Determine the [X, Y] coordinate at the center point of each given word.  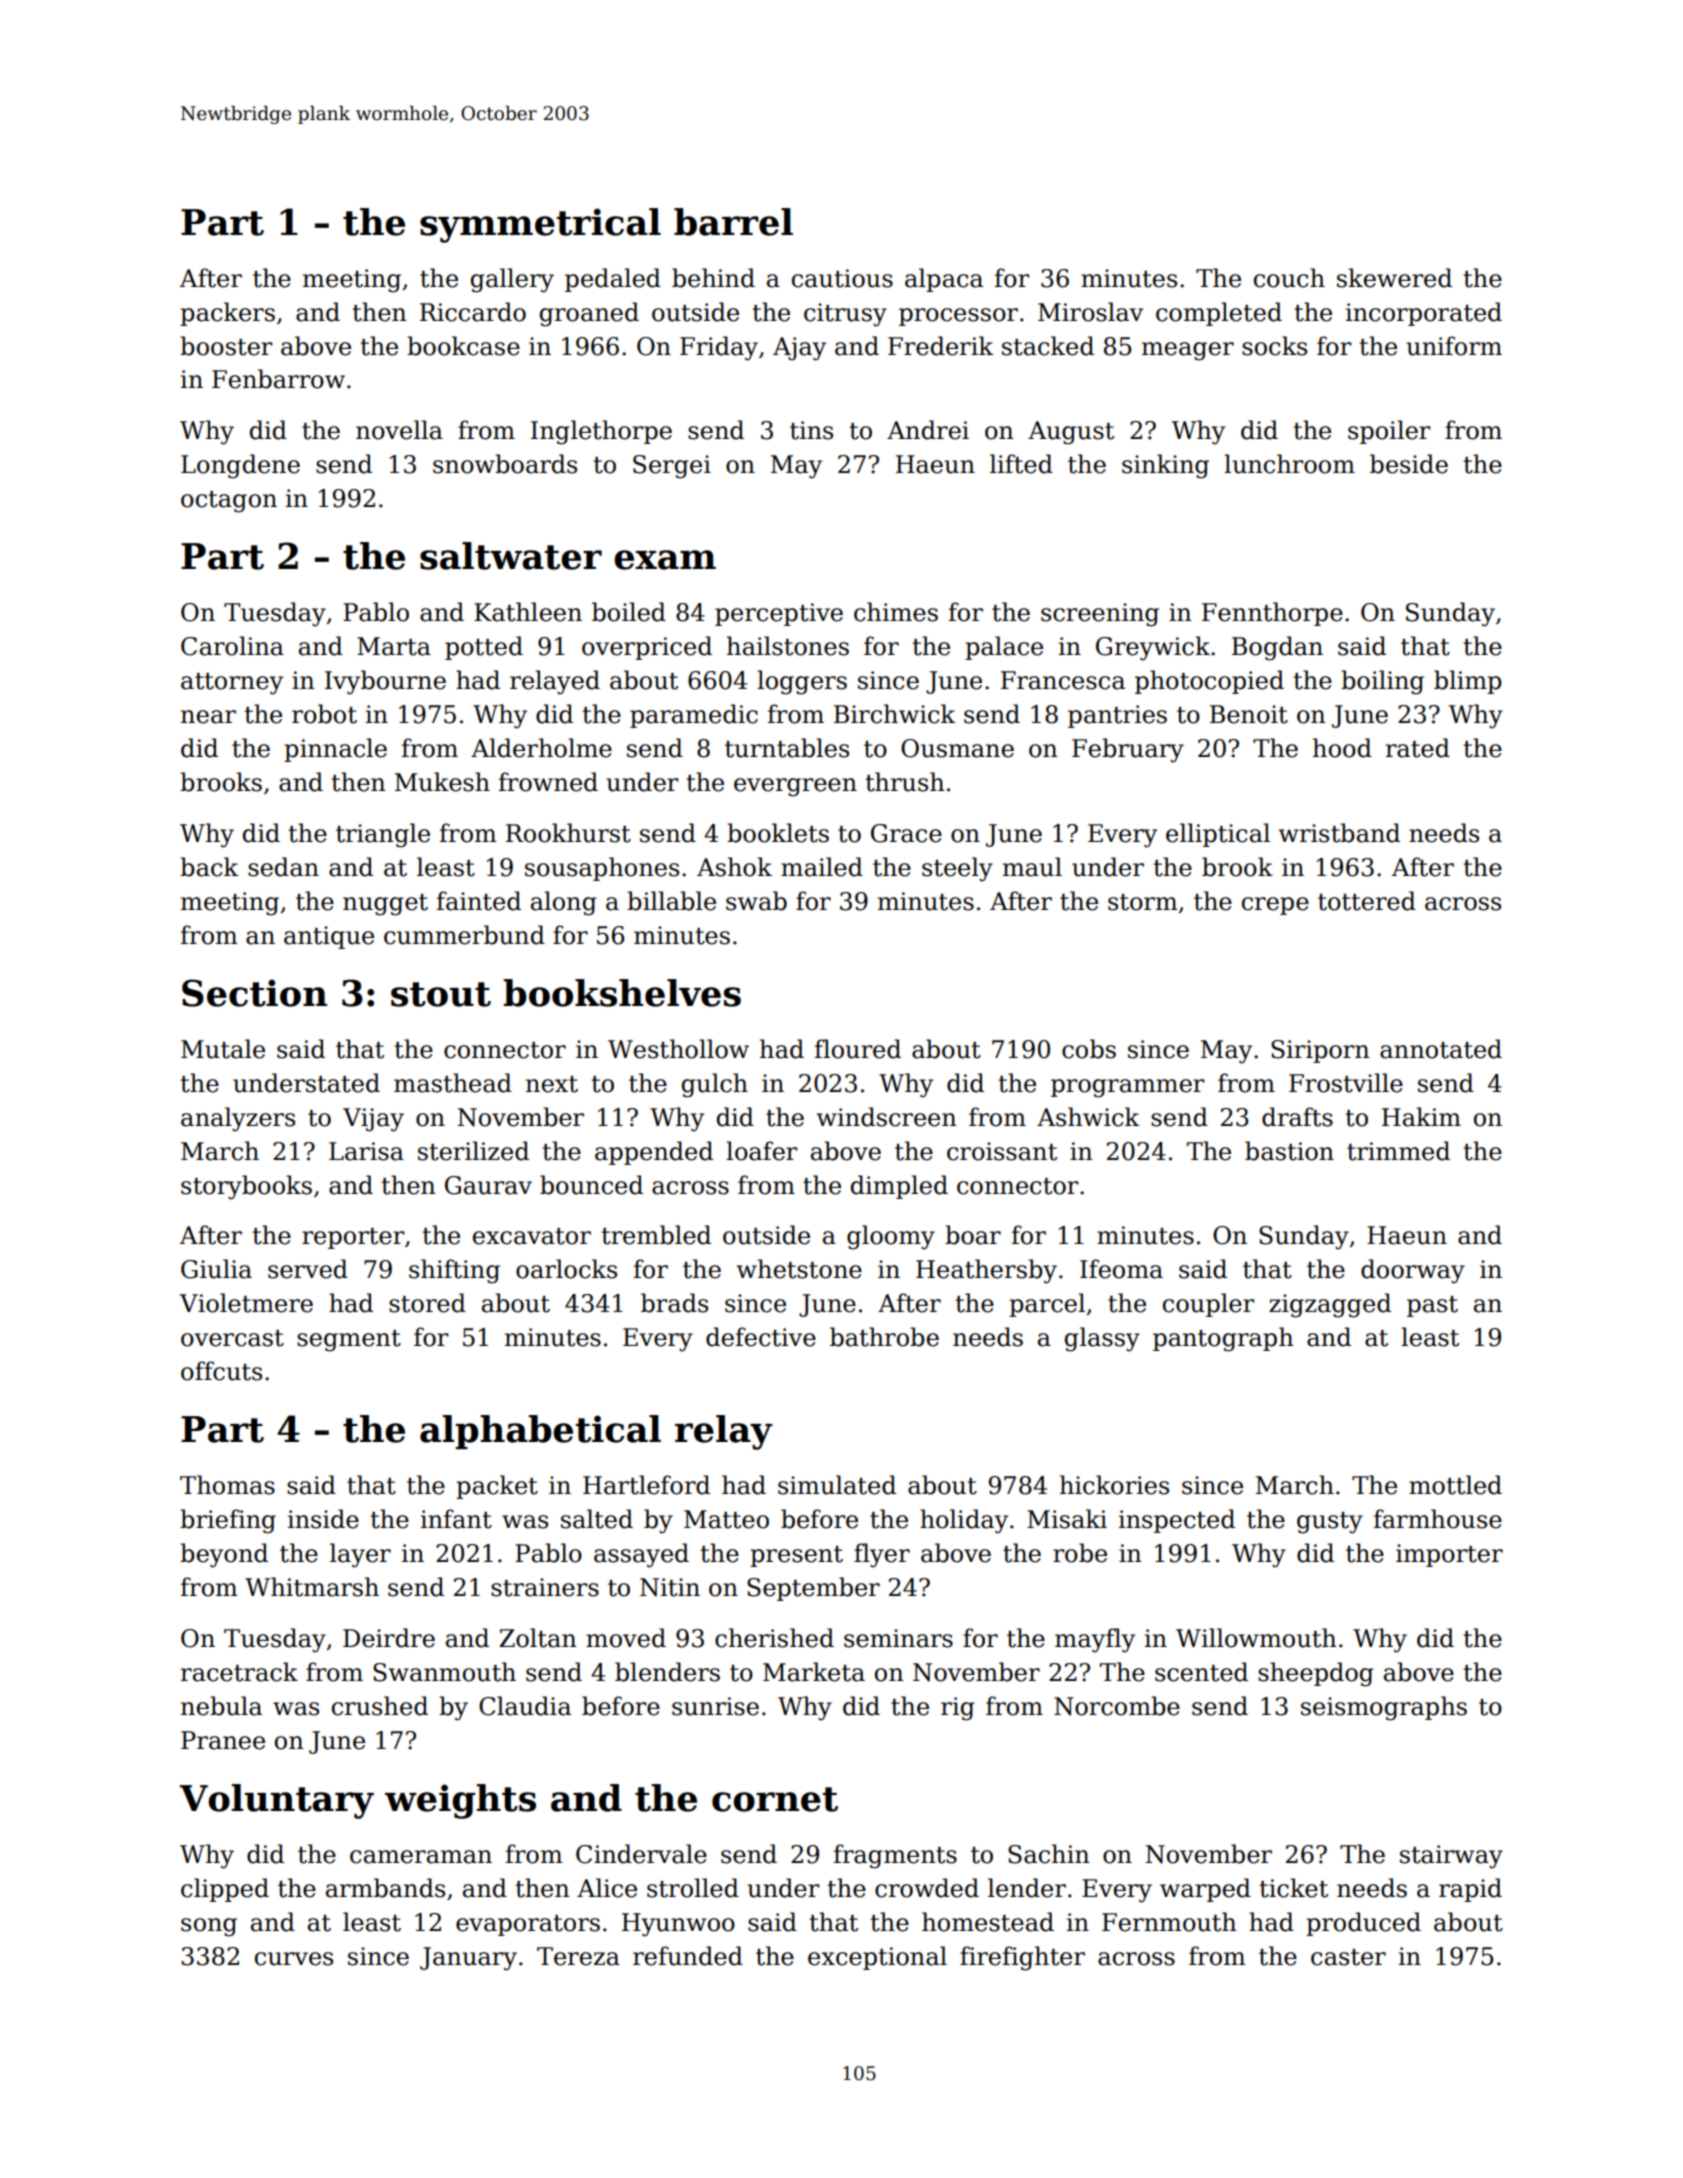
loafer [762, 1151]
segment [349, 1341]
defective [761, 1337]
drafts [1297, 1117]
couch [1289, 278]
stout [441, 994]
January [468, 1959]
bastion [1289, 1151]
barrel [733, 222]
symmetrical [540, 225]
